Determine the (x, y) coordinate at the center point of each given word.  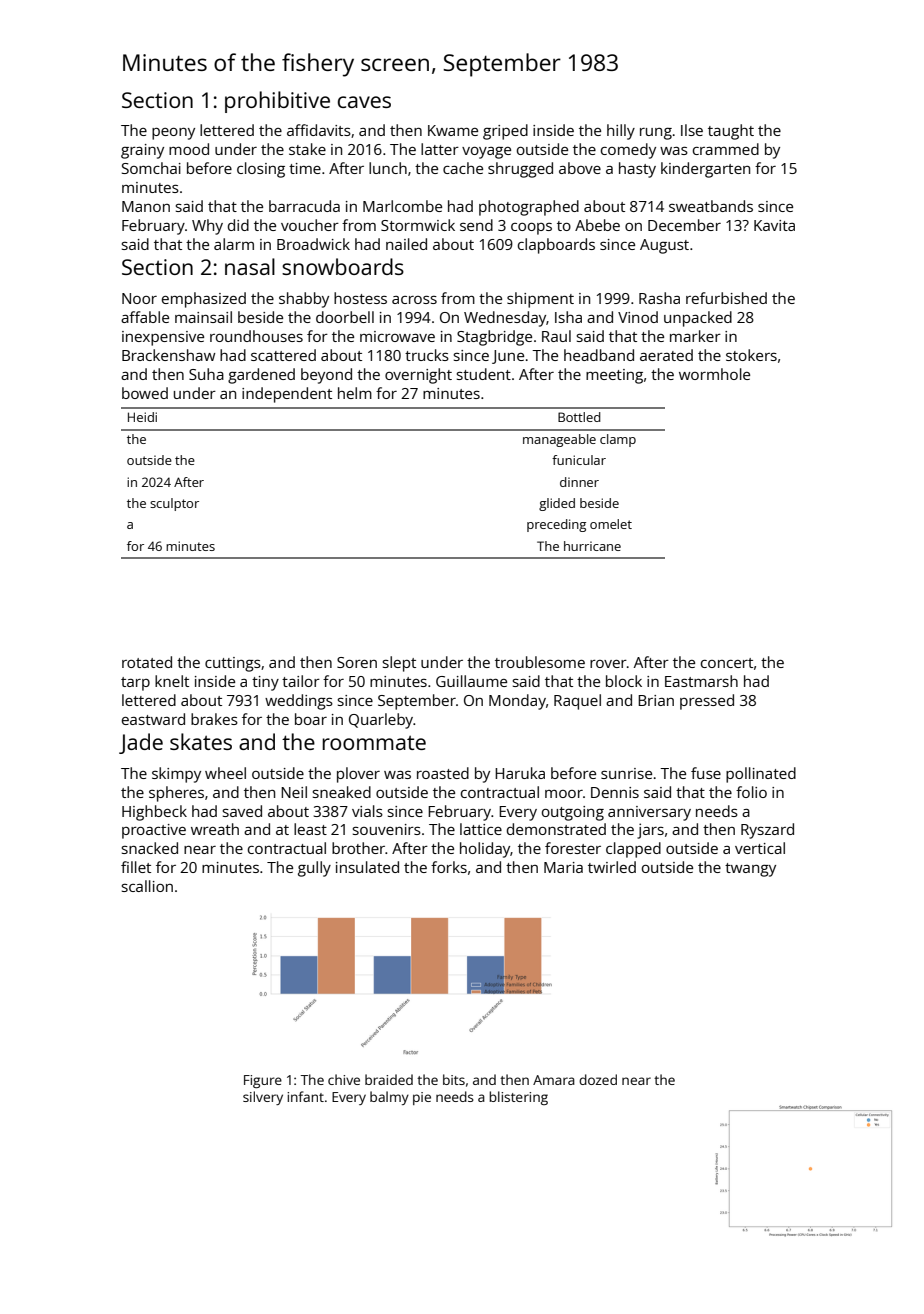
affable (145, 317)
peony (173, 134)
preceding (556, 525)
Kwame (453, 130)
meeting (614, 376)
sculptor (174, 504)
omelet (611, 524)
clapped (633, 850)
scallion (147, 886)
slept (399, 664)
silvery (263, 1098)
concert (727, 663)
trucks (427, 355)
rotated (147, 662)
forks (449, 867)
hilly (621, 132)
